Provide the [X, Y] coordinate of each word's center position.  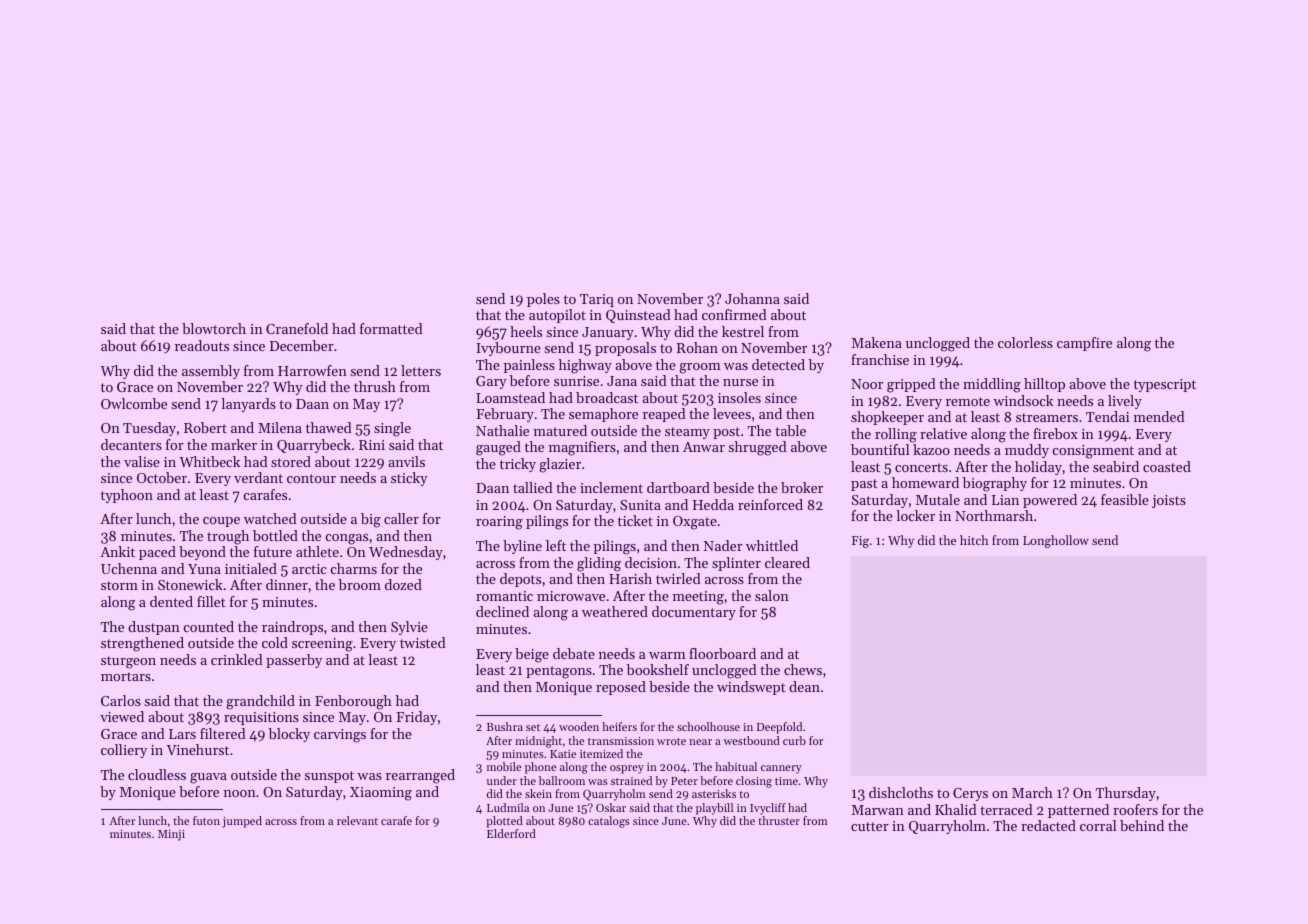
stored [291, 461]
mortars [126, 676]
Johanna [752, 298]
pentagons [559, 672]
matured [560, 430]
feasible [1125, 499]
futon [206, 820]
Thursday [1126, 794]
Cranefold [297, 328]
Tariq [597, 300]
